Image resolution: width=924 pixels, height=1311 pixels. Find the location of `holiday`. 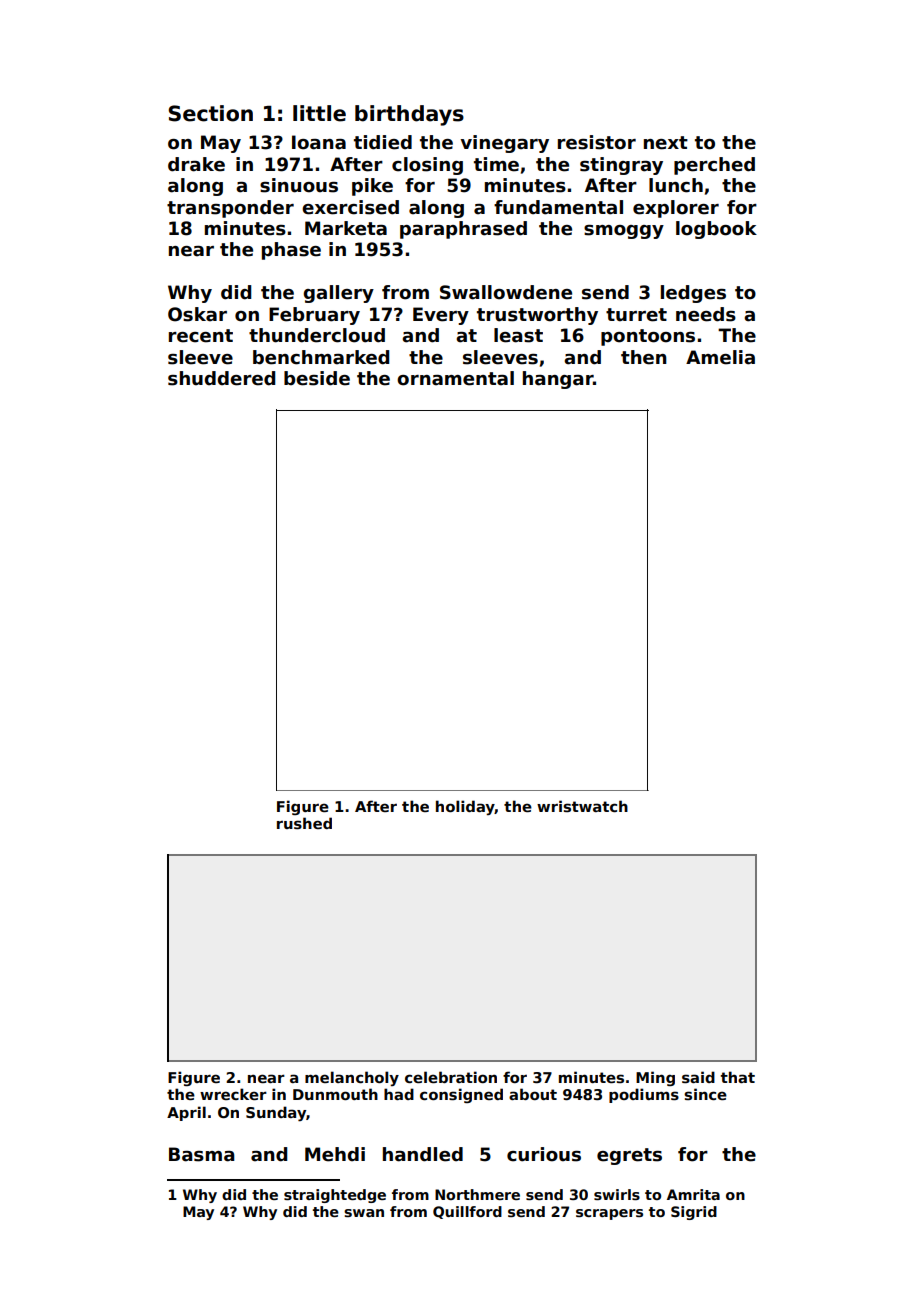

holiday is located at coordinates (465, 807).
